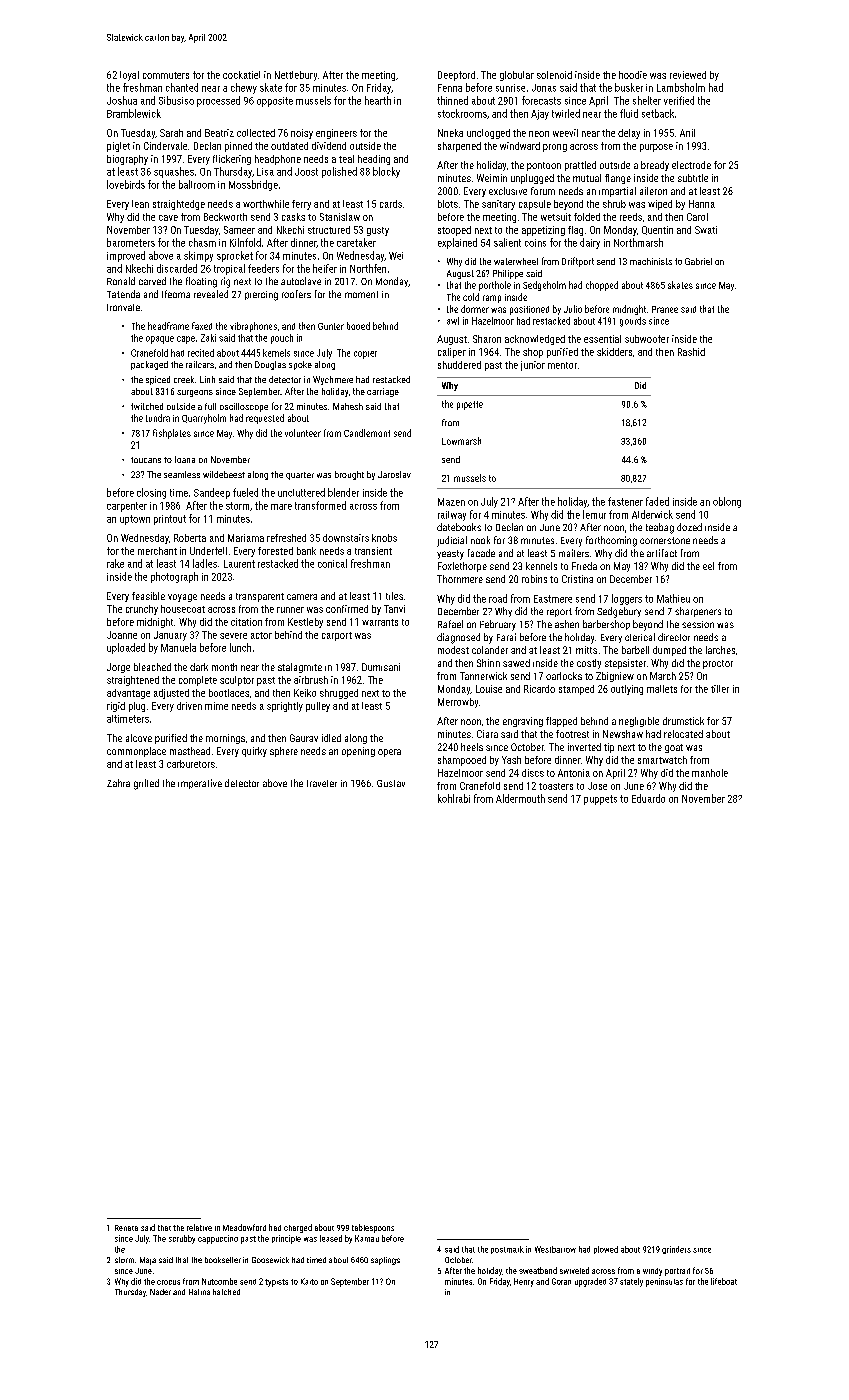  What do you see at coordinates (651, 261) in the document?
I see `machinists` at bounding box center [651, 261].
